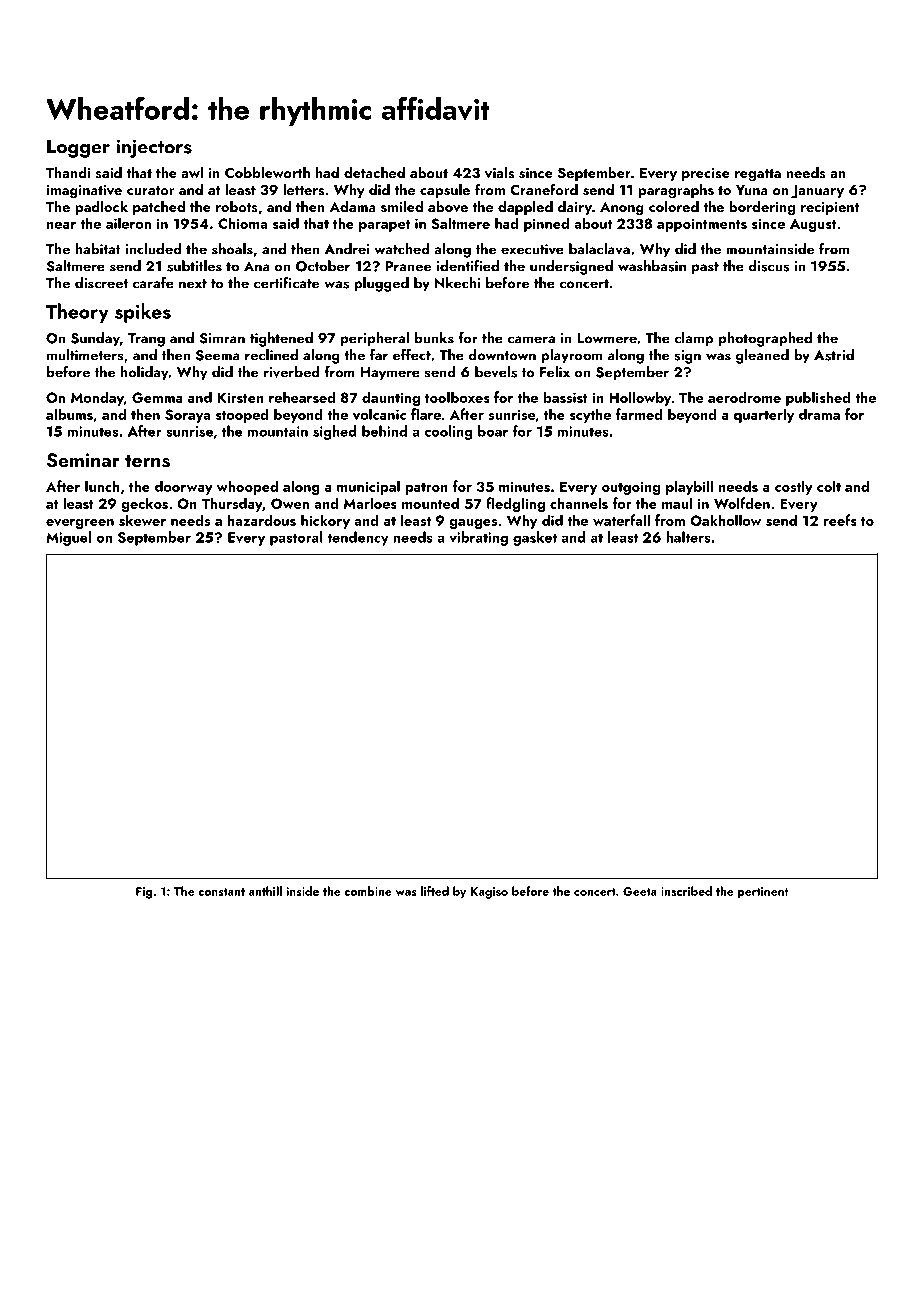 Image resolution: width=924 pixels, height=1308 pixels. I want to click on combine, so click(368, 891).
